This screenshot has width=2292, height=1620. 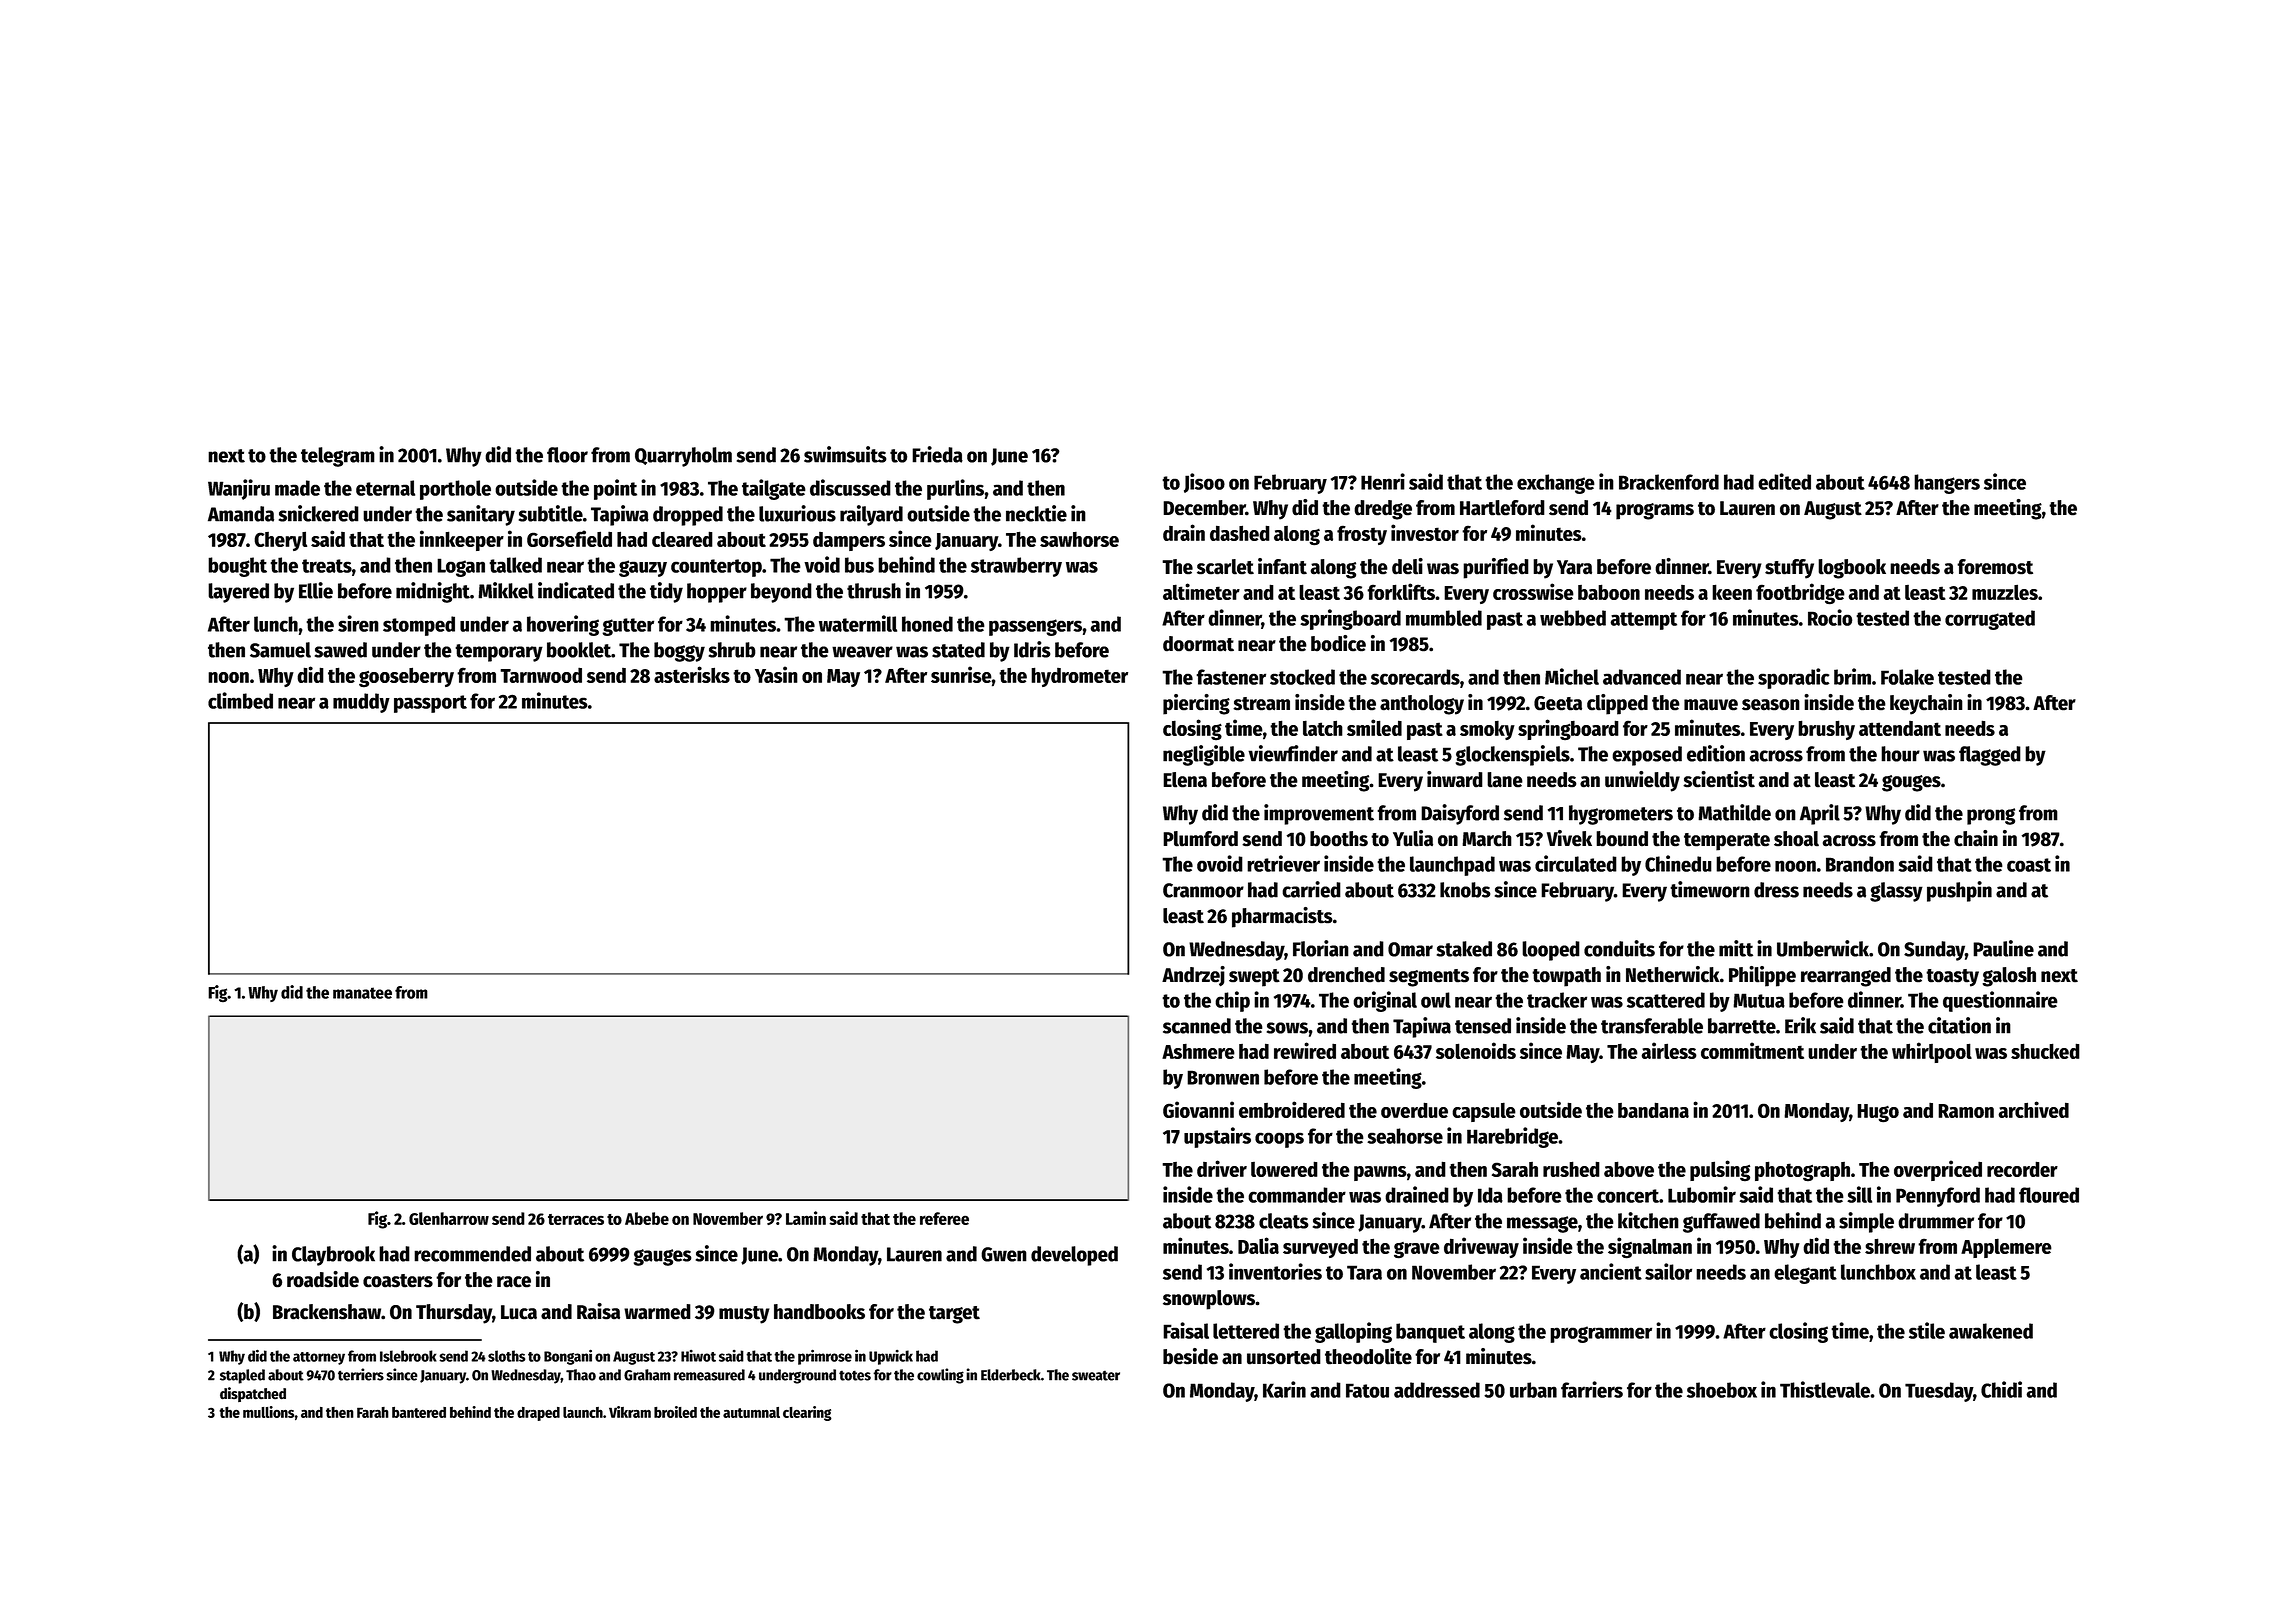 What do you see at coordinates (2033, 1109) in the screenshot?
I see `archived` at bounding box center [2033, 1109].
